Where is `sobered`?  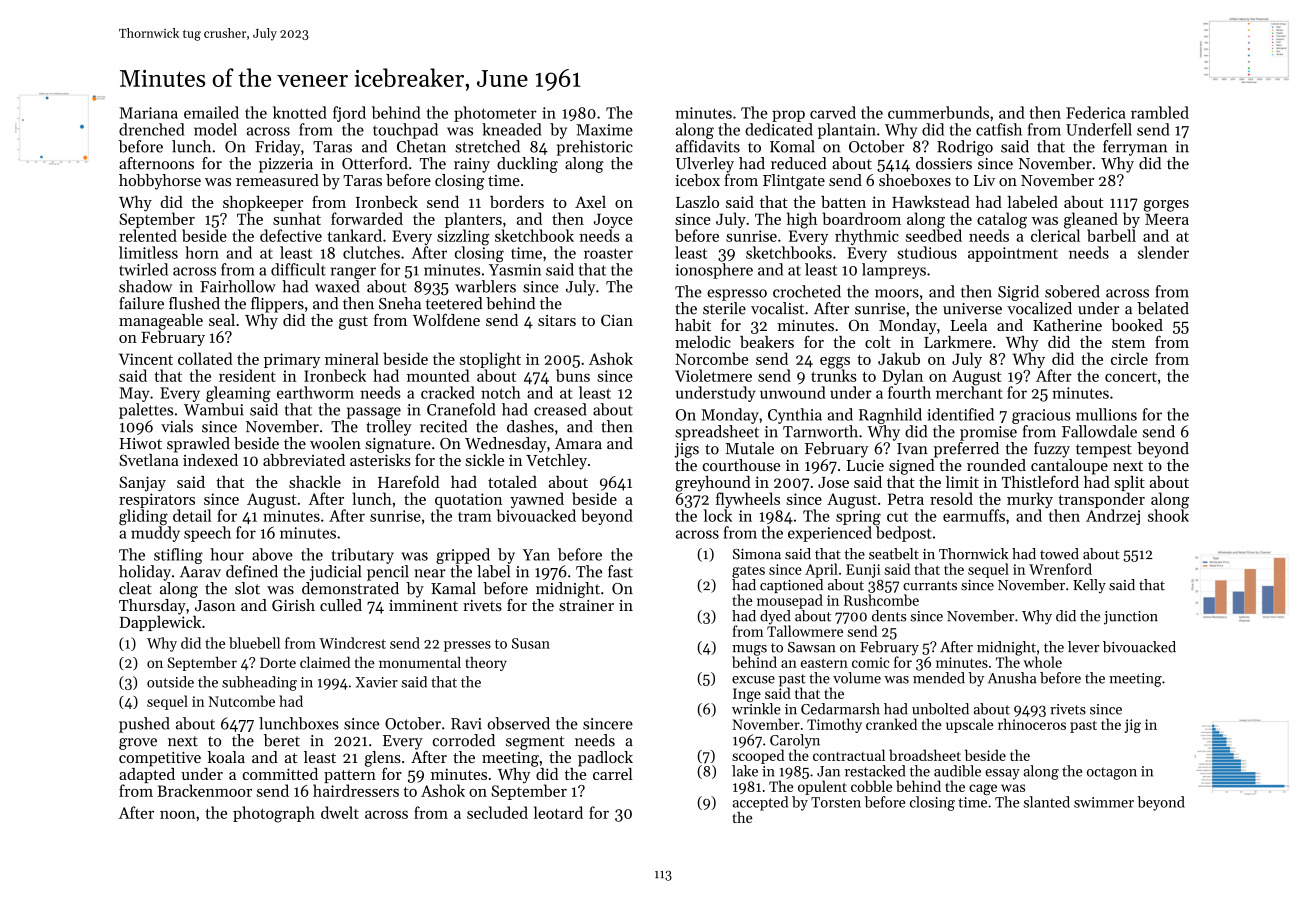 sobered is located at coordinates (1072, 291).
